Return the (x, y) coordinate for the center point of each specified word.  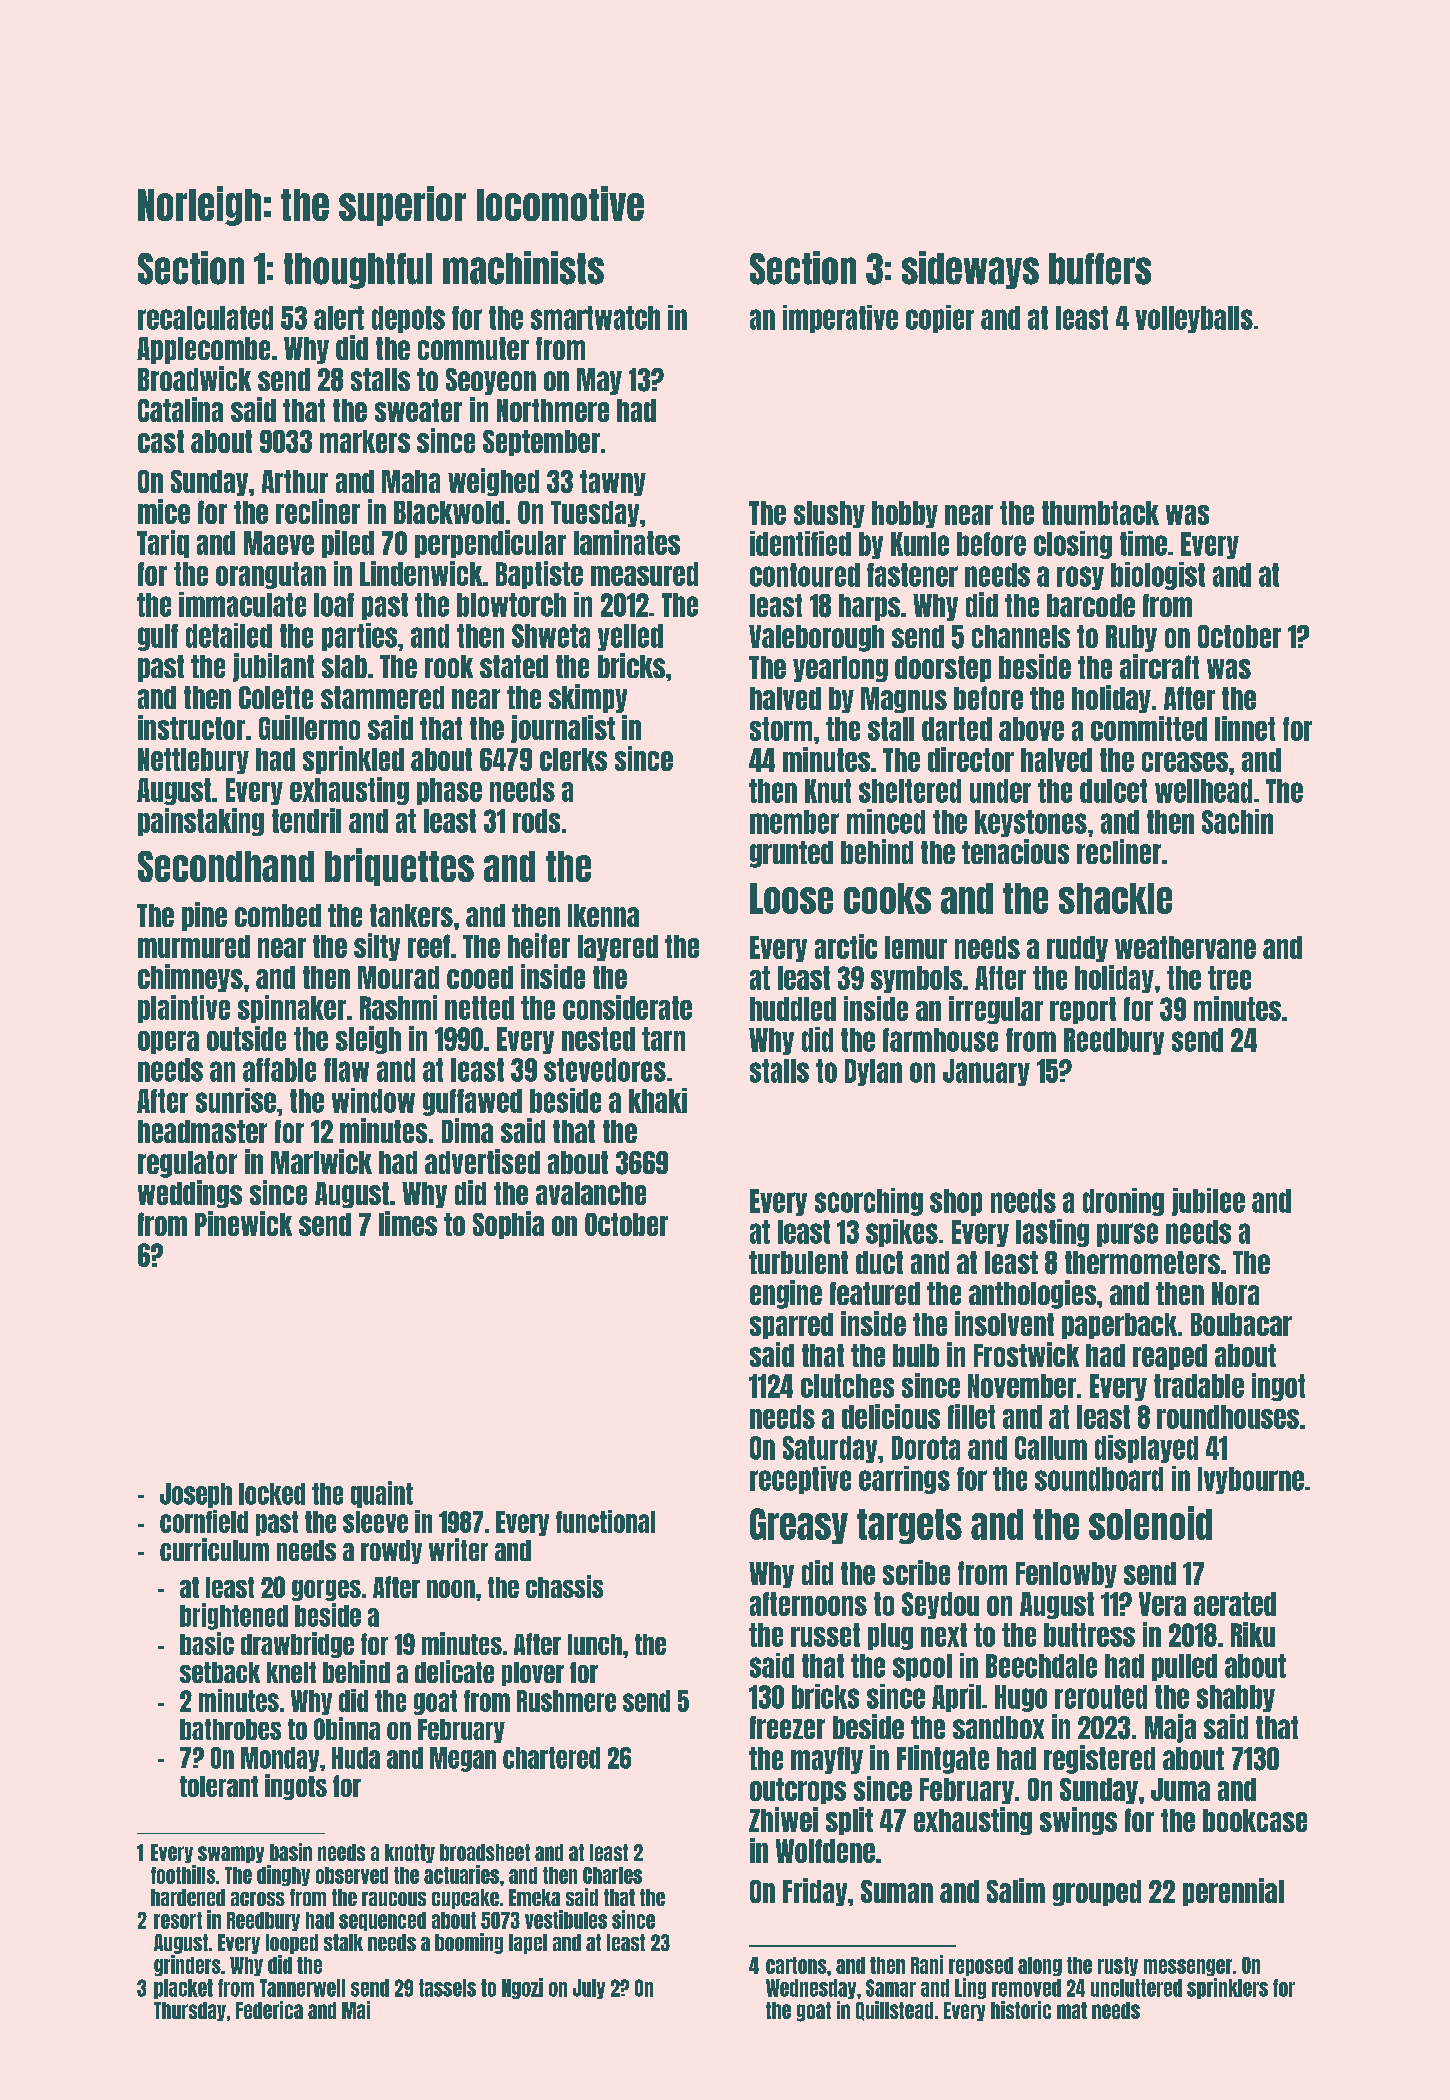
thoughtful (358, 271)
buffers (1100, 269)
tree (1229, 978)
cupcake (465, 1899)
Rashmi (398, 1007)
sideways (970, 270)
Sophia (508, 1225)
